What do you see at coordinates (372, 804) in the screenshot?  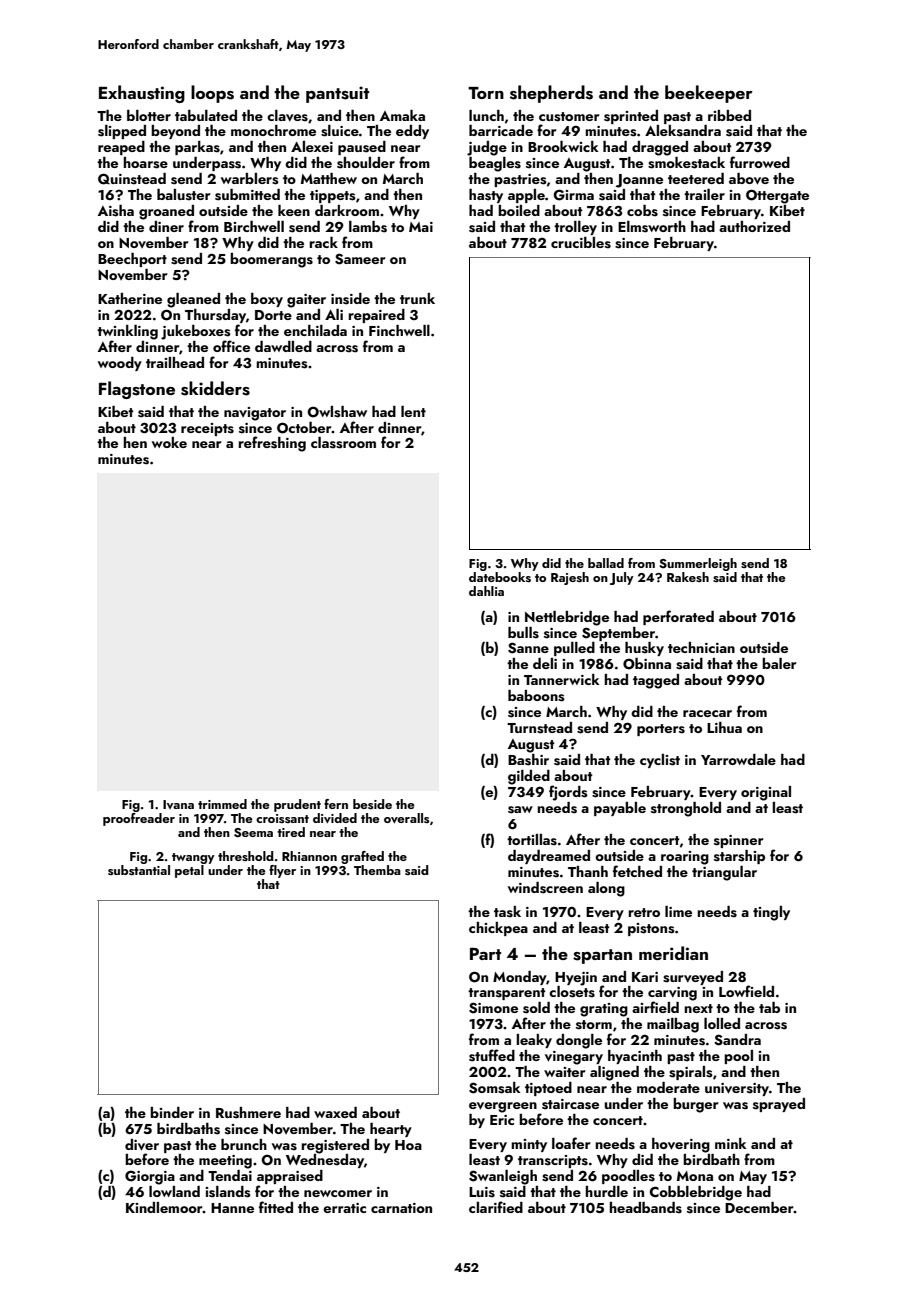 I see `beside` at bounding box center [372, 804].
